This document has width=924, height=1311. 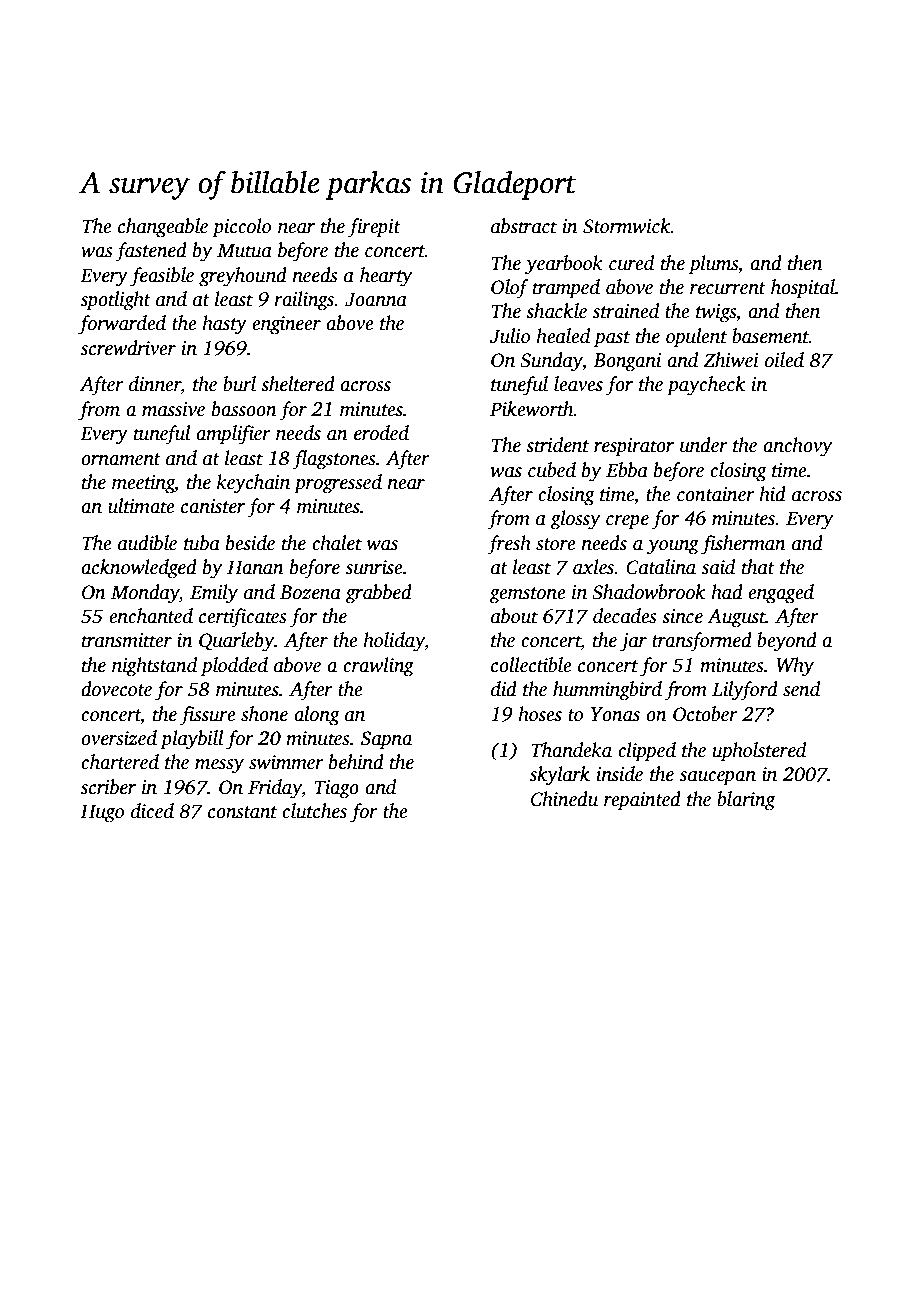 What do you see at coordinates (524, 226) in the document?
I see `abstract` at bounding box center [524, 226].
